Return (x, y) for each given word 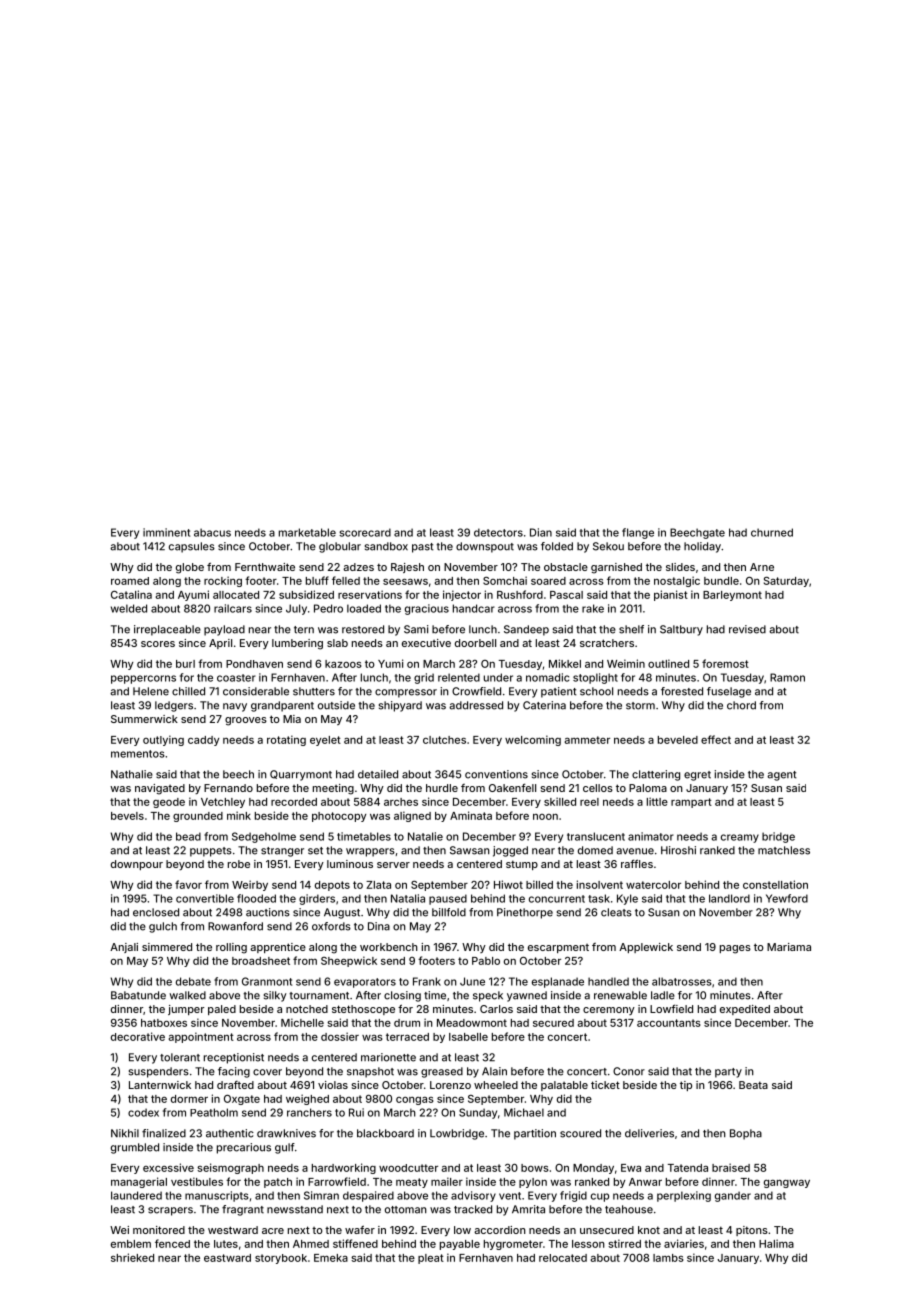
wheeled (496, 1085)
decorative (138, 1036)
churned (772, 532)
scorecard (365, 532)
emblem (131, 1244)
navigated (160, 789)
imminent (166, 532)
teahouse (629, 1209)
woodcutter (408, 1168)
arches (401, 802)
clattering (656, 775)
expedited (745, 1010)
